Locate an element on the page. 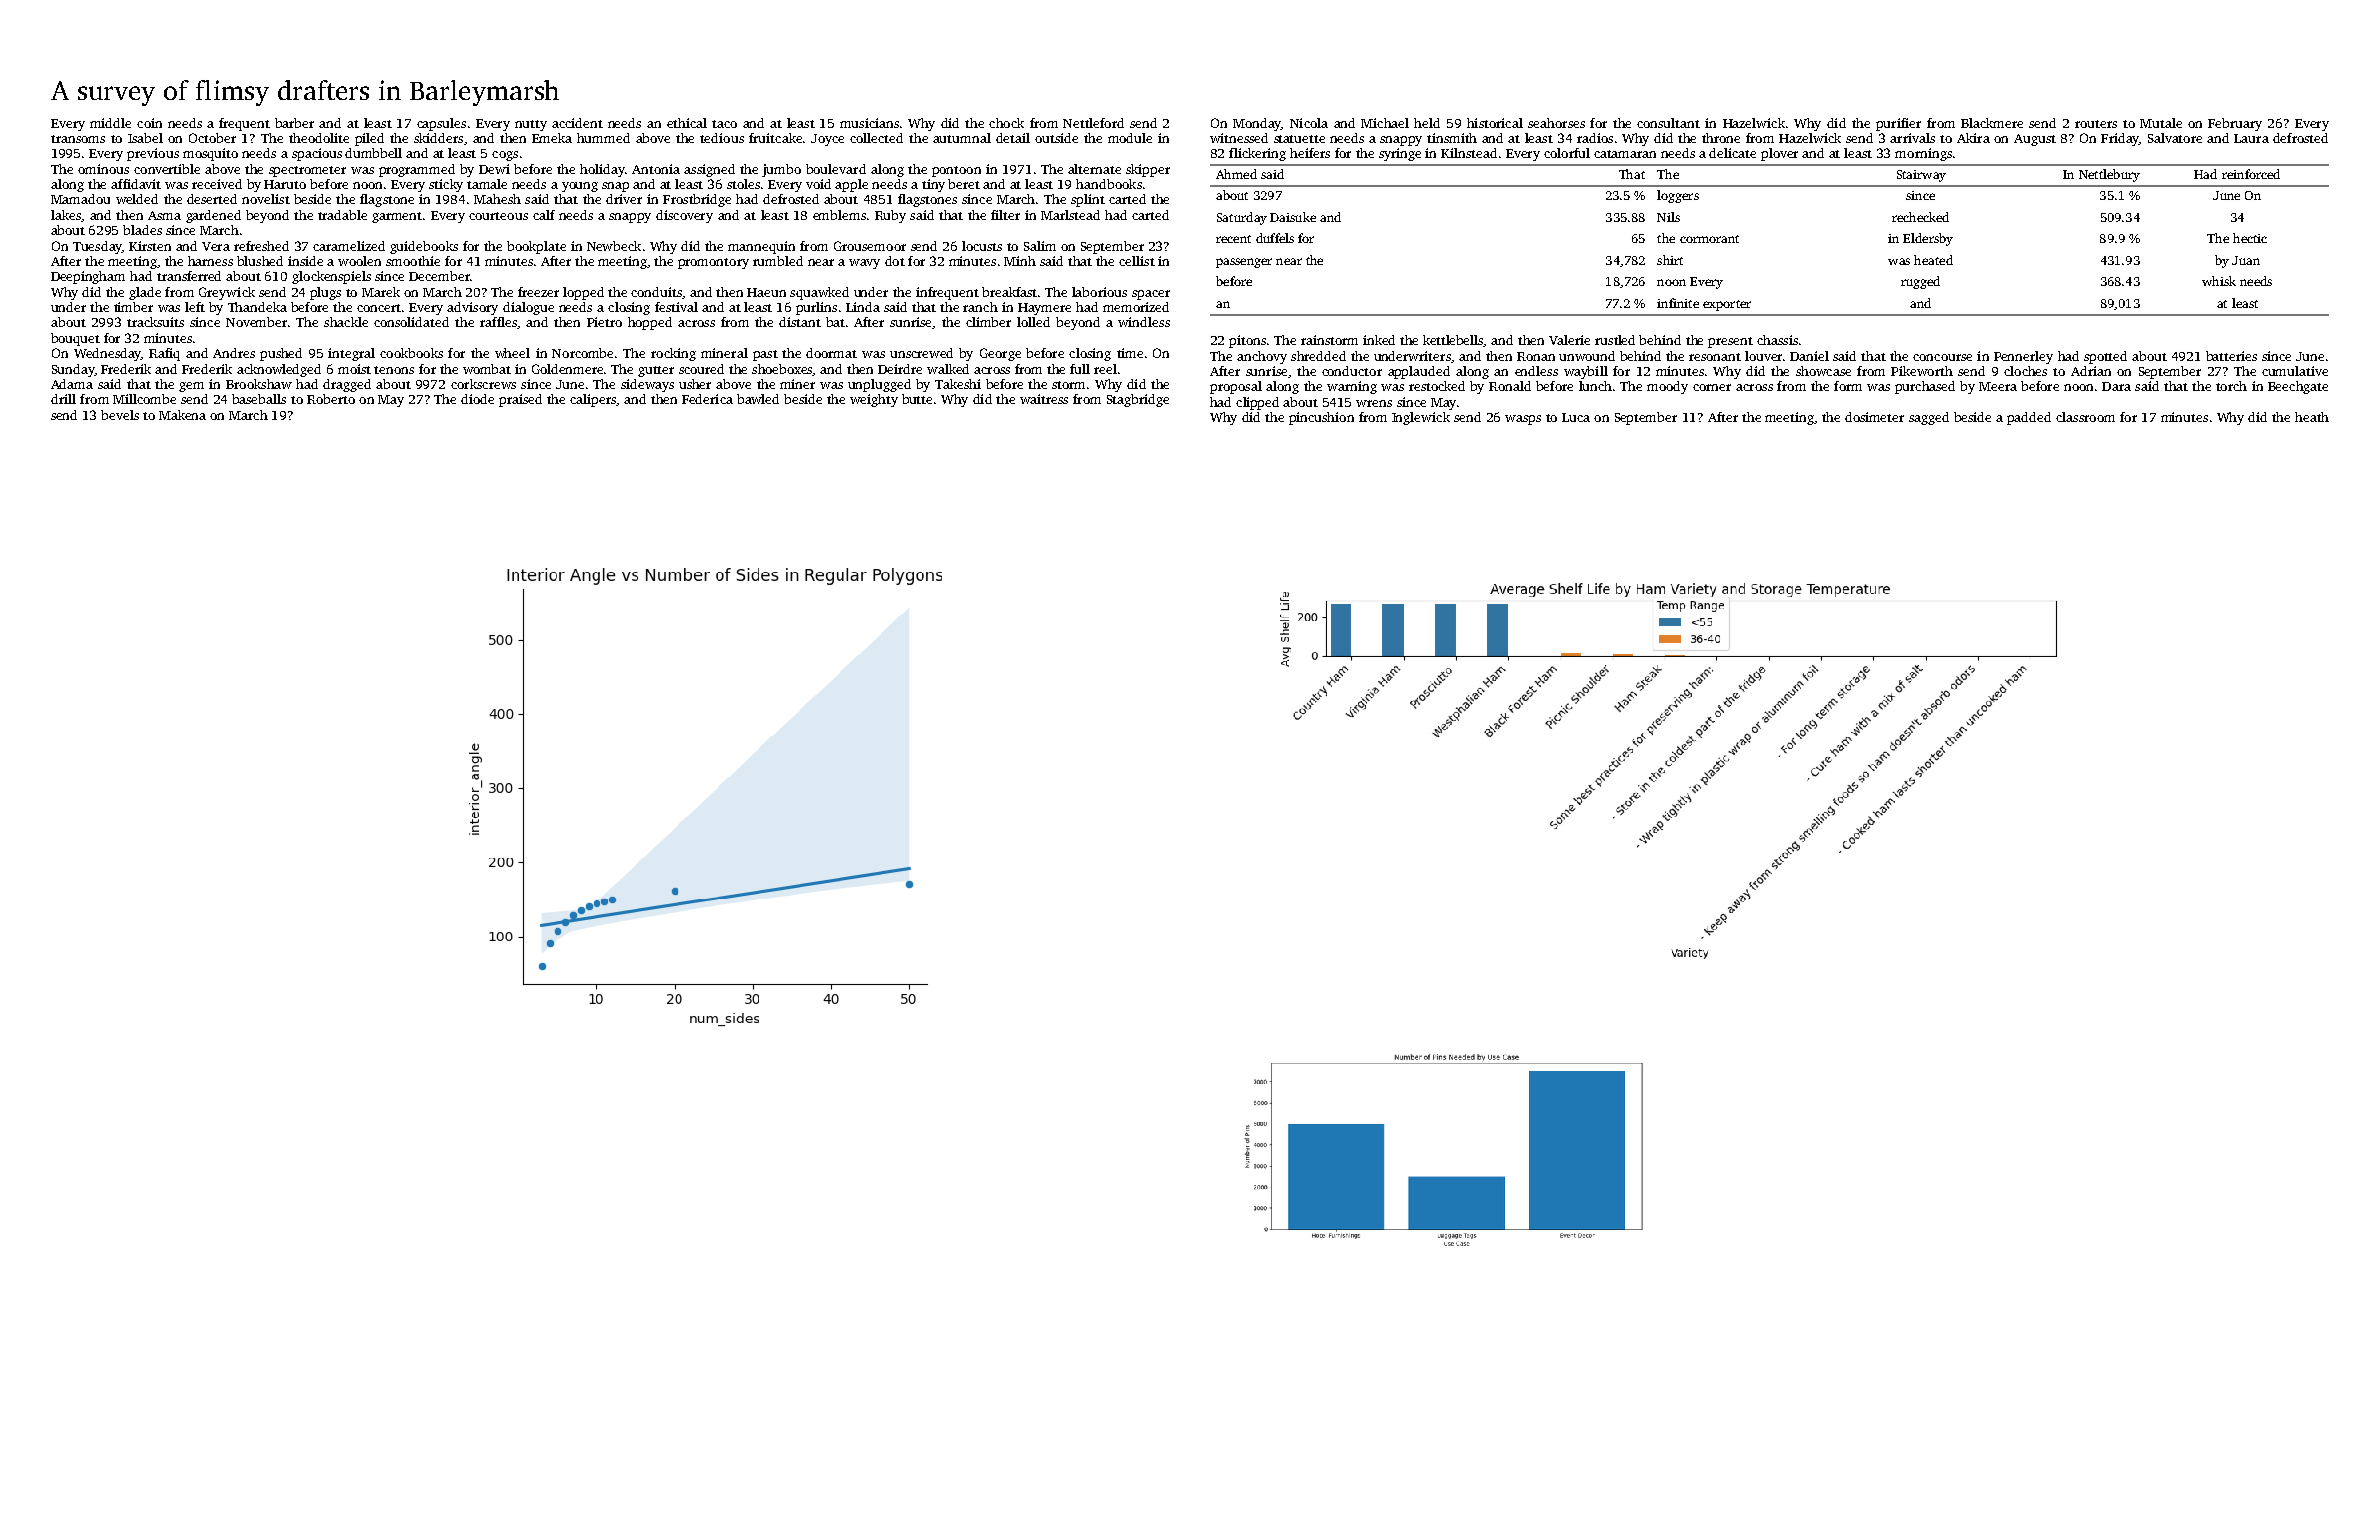 The image size is (2380, 1540). wasps is located at coordinates (1523, 420).
